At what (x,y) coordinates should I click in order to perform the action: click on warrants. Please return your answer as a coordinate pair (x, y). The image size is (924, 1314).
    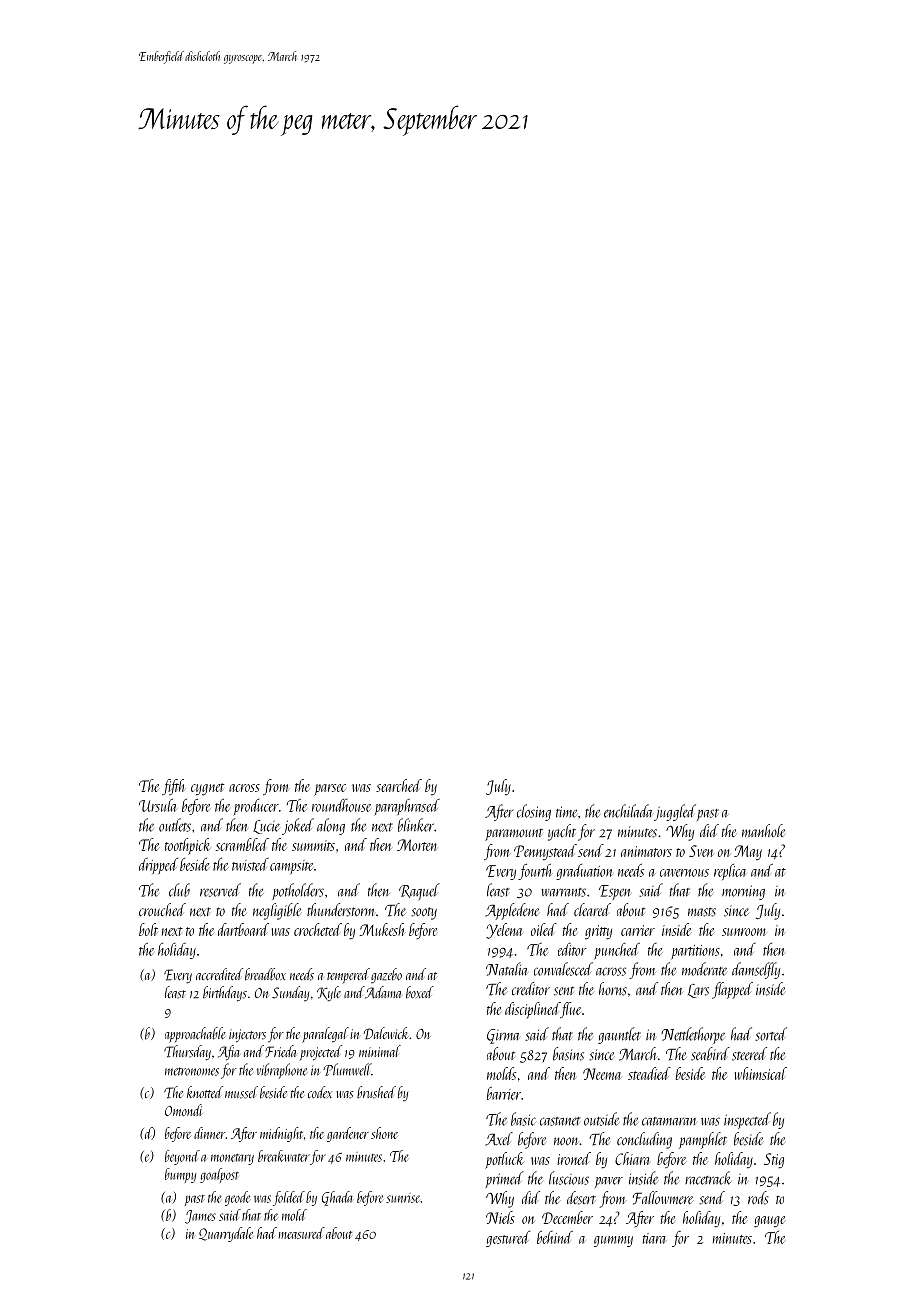
    Looking at the image, I should click on (563, 892).
